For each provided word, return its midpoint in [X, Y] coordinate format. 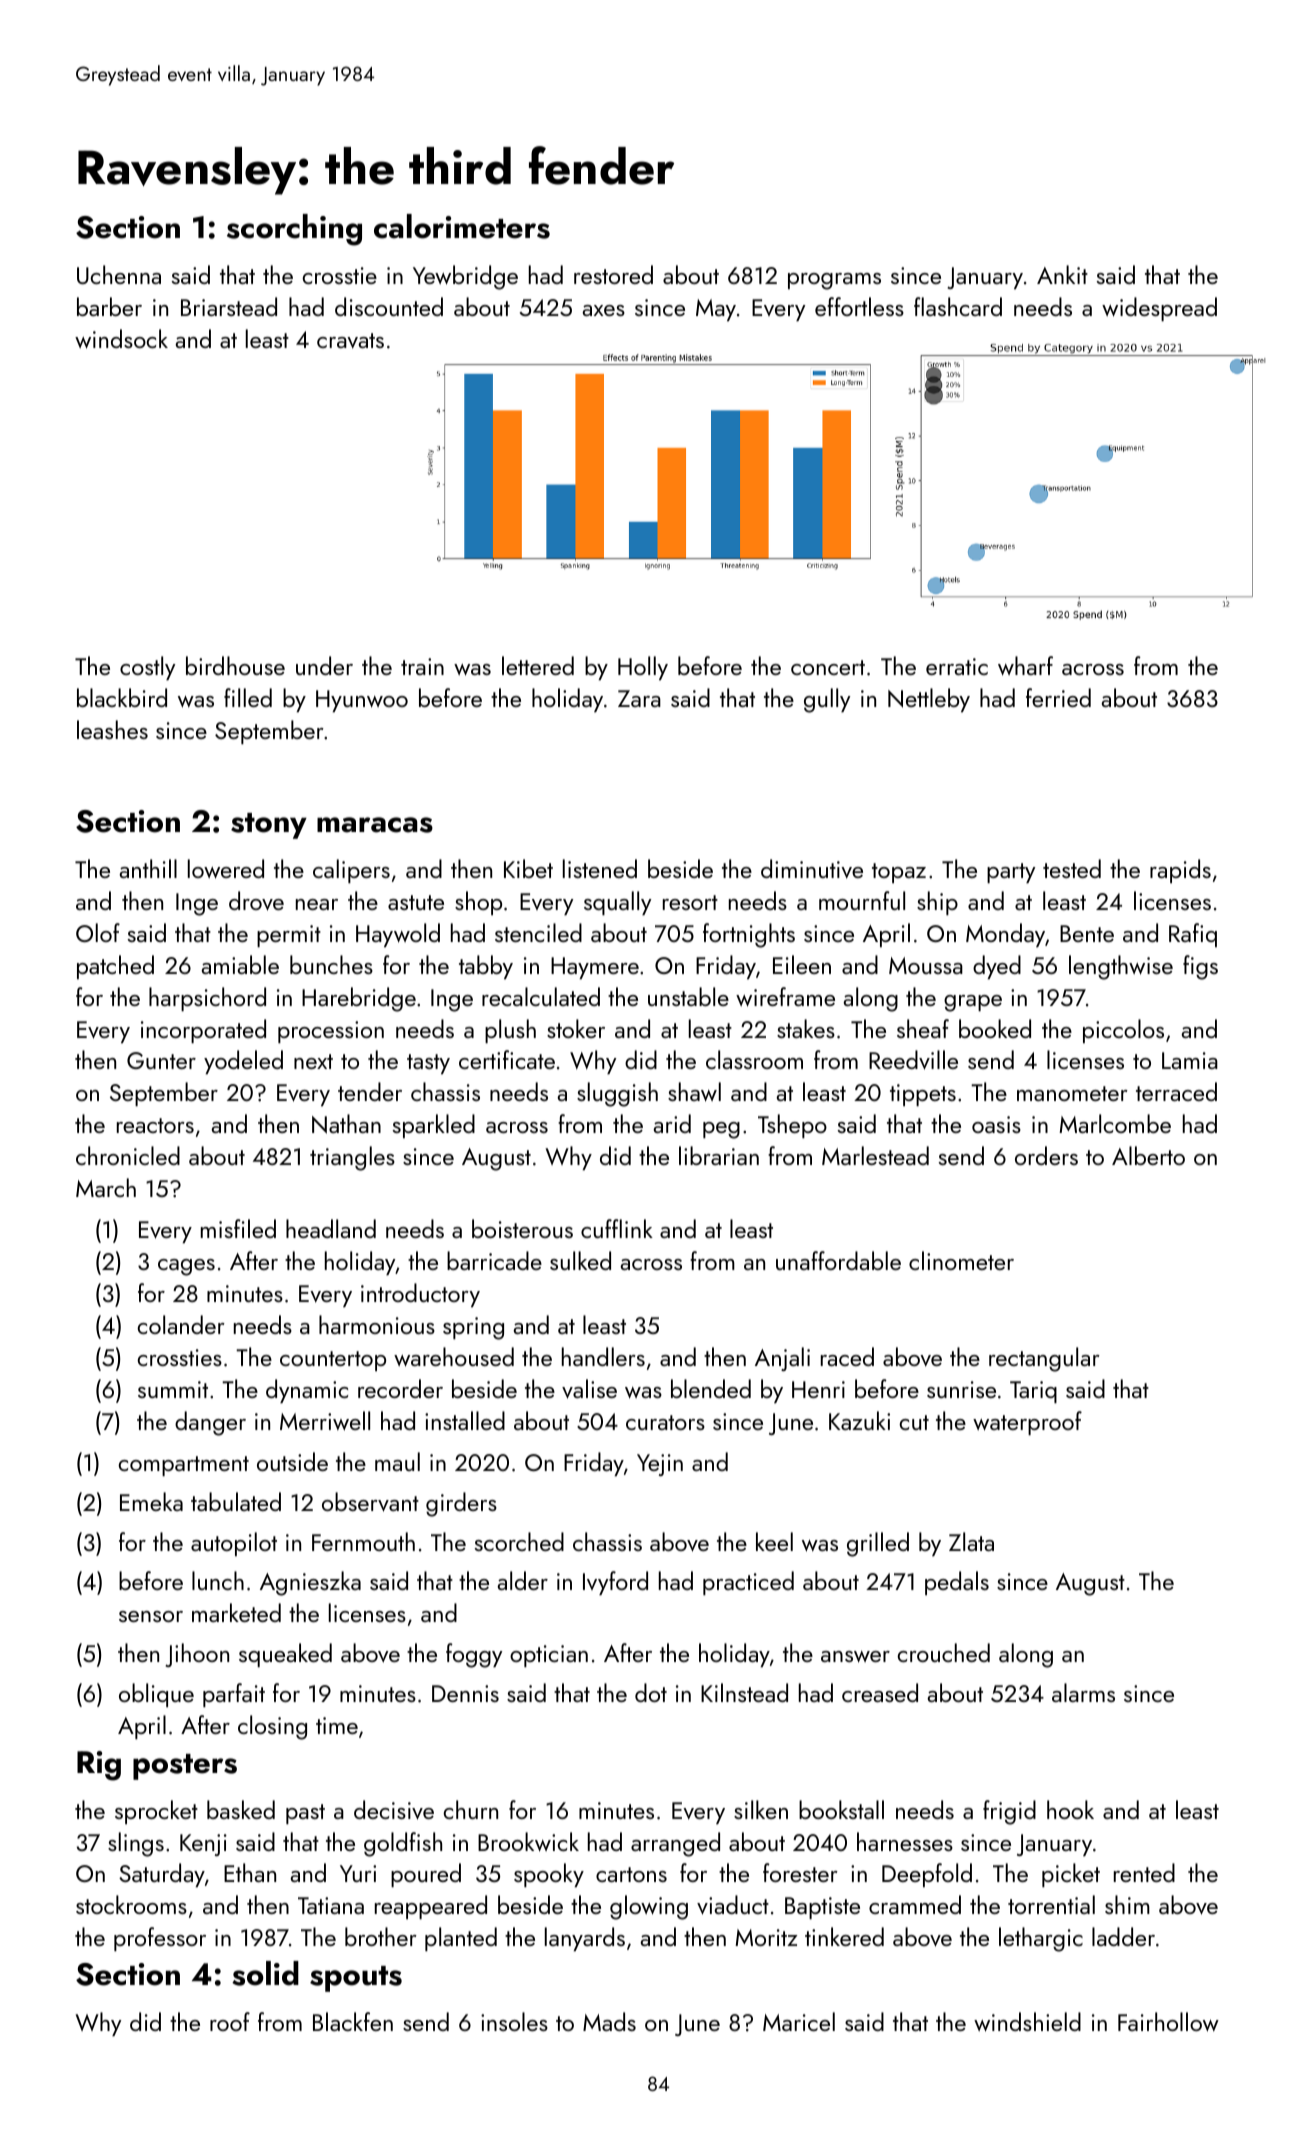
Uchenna [119, 274]
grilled [878, 1544]
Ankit [1062, 274]
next [313, 1061]
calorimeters [462, 226]
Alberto [1148, 1155]
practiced [748, 1583]
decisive [394, 1810]
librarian [719, 1155]
